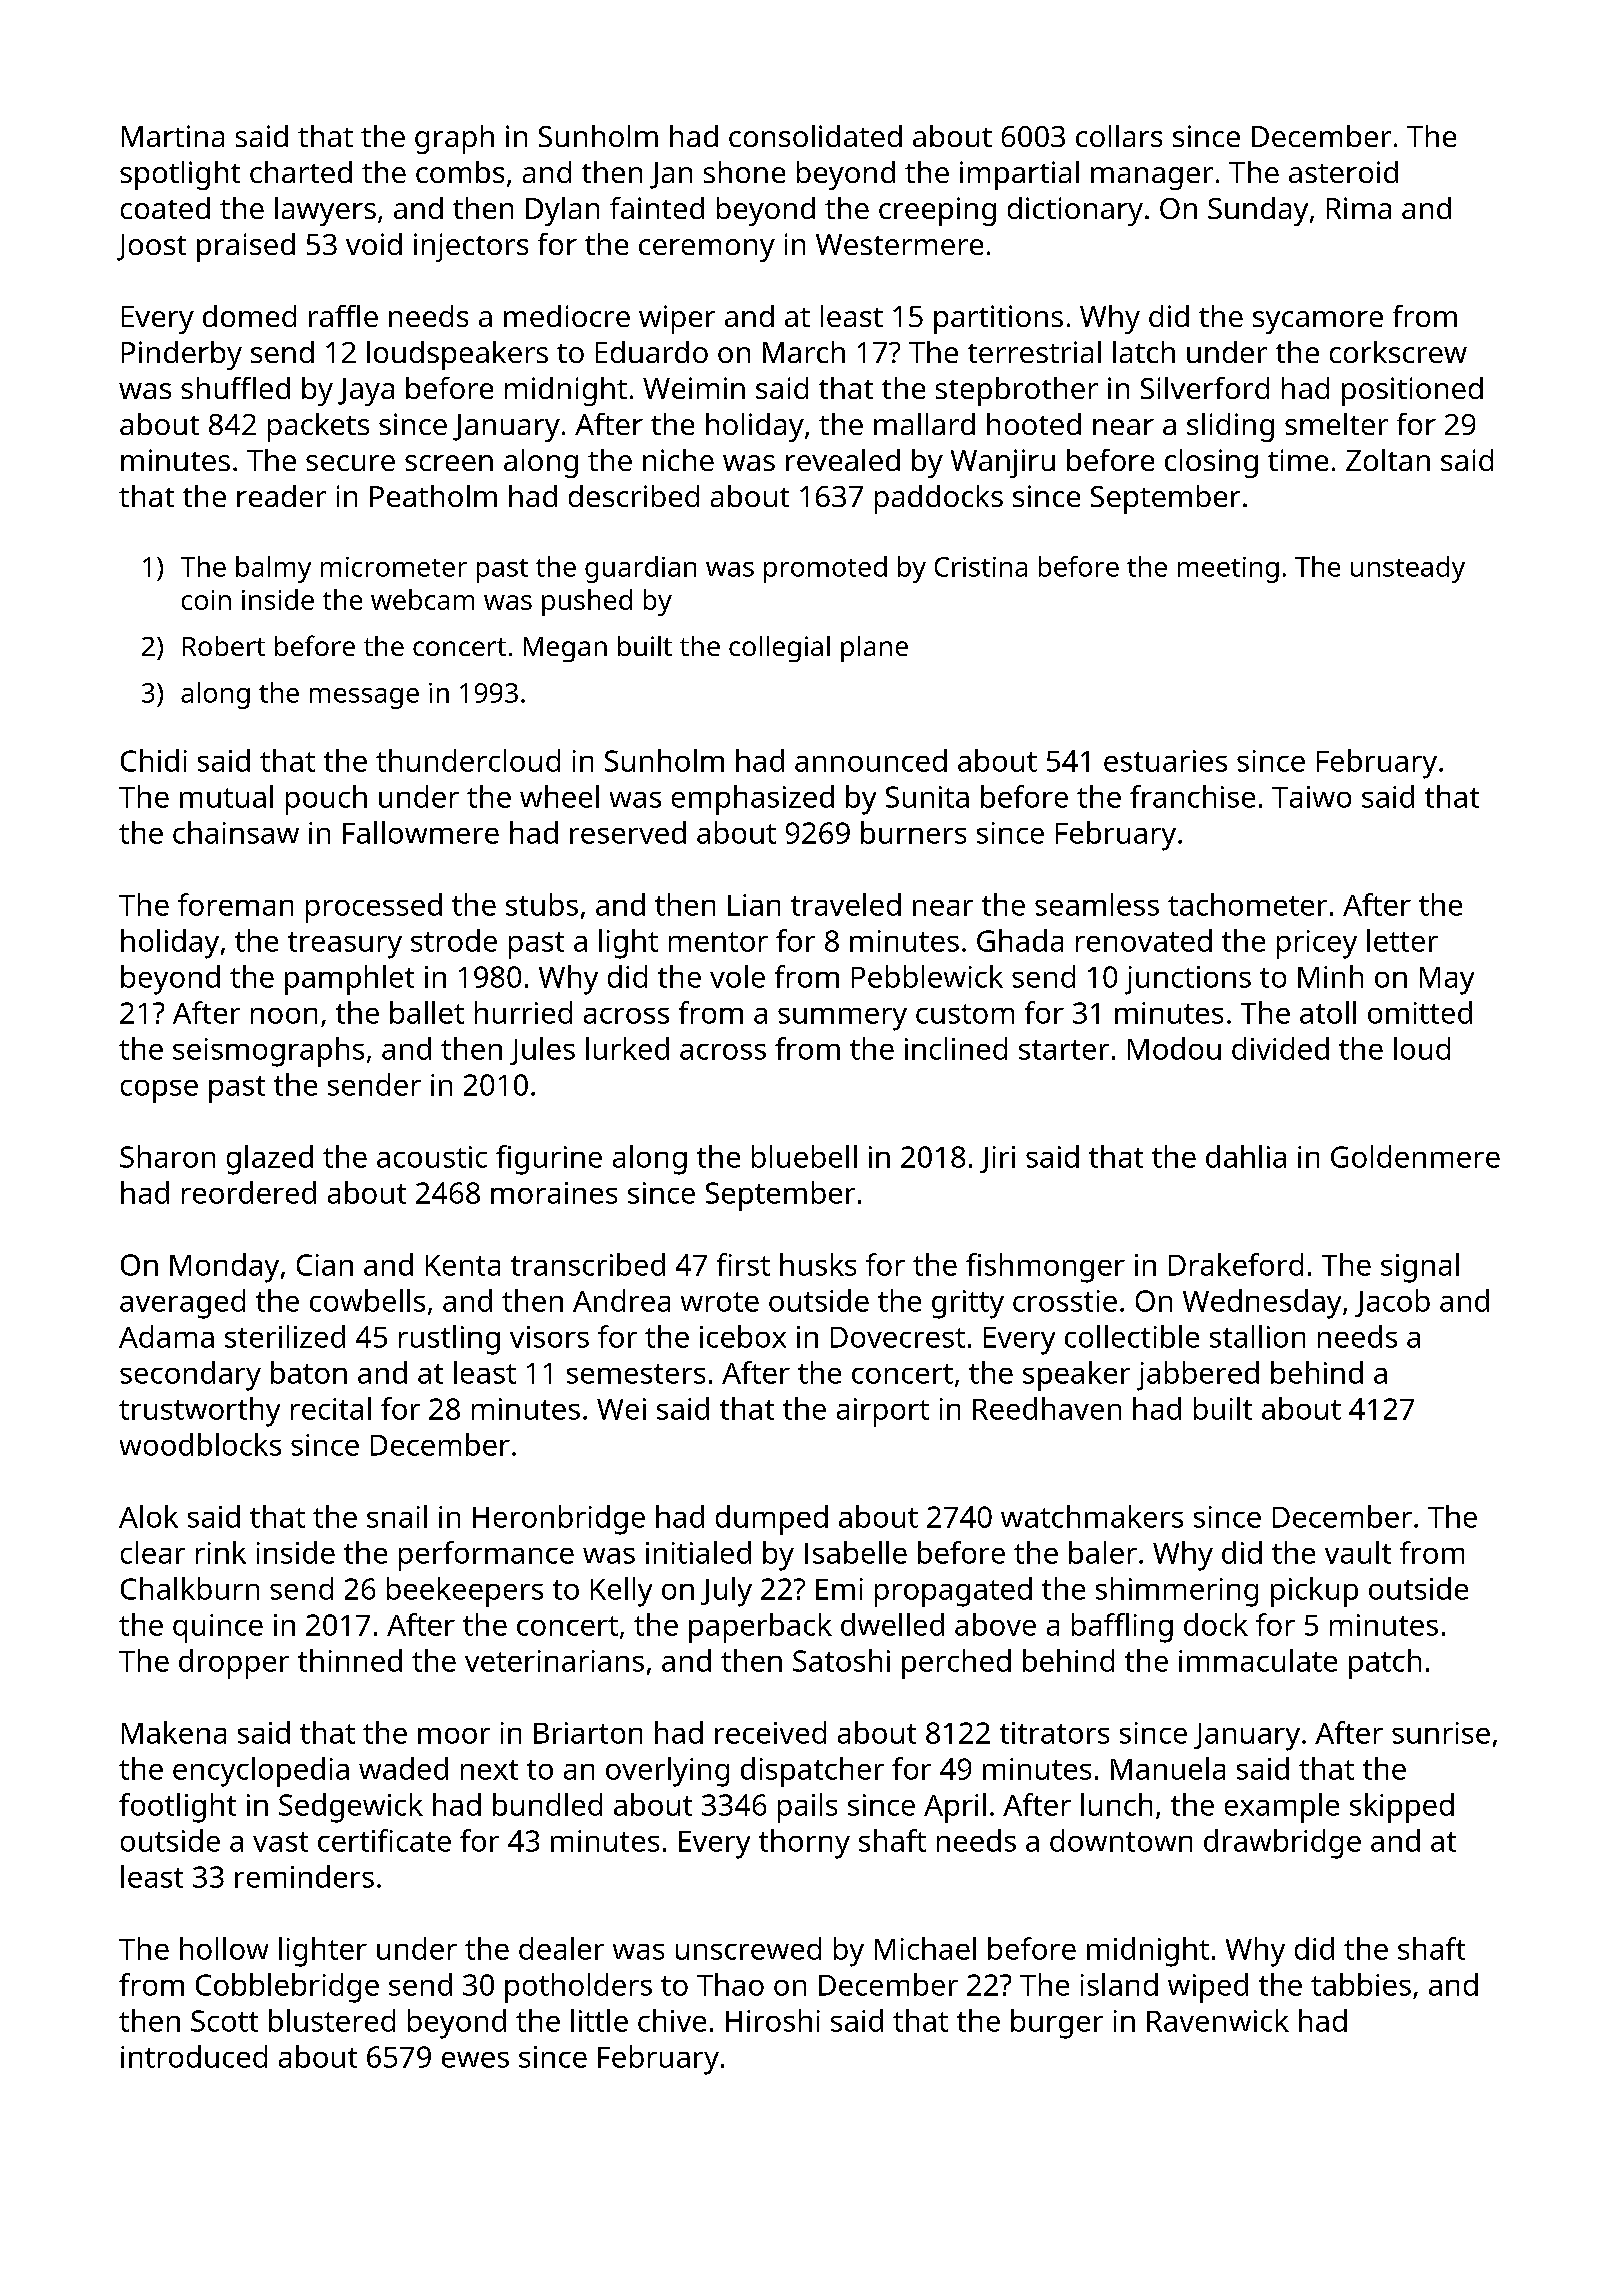 This image has width=1620, height=2292. Describe the element at coordinates (1311, 797) in the image. I see `Taiwo` at that location.
